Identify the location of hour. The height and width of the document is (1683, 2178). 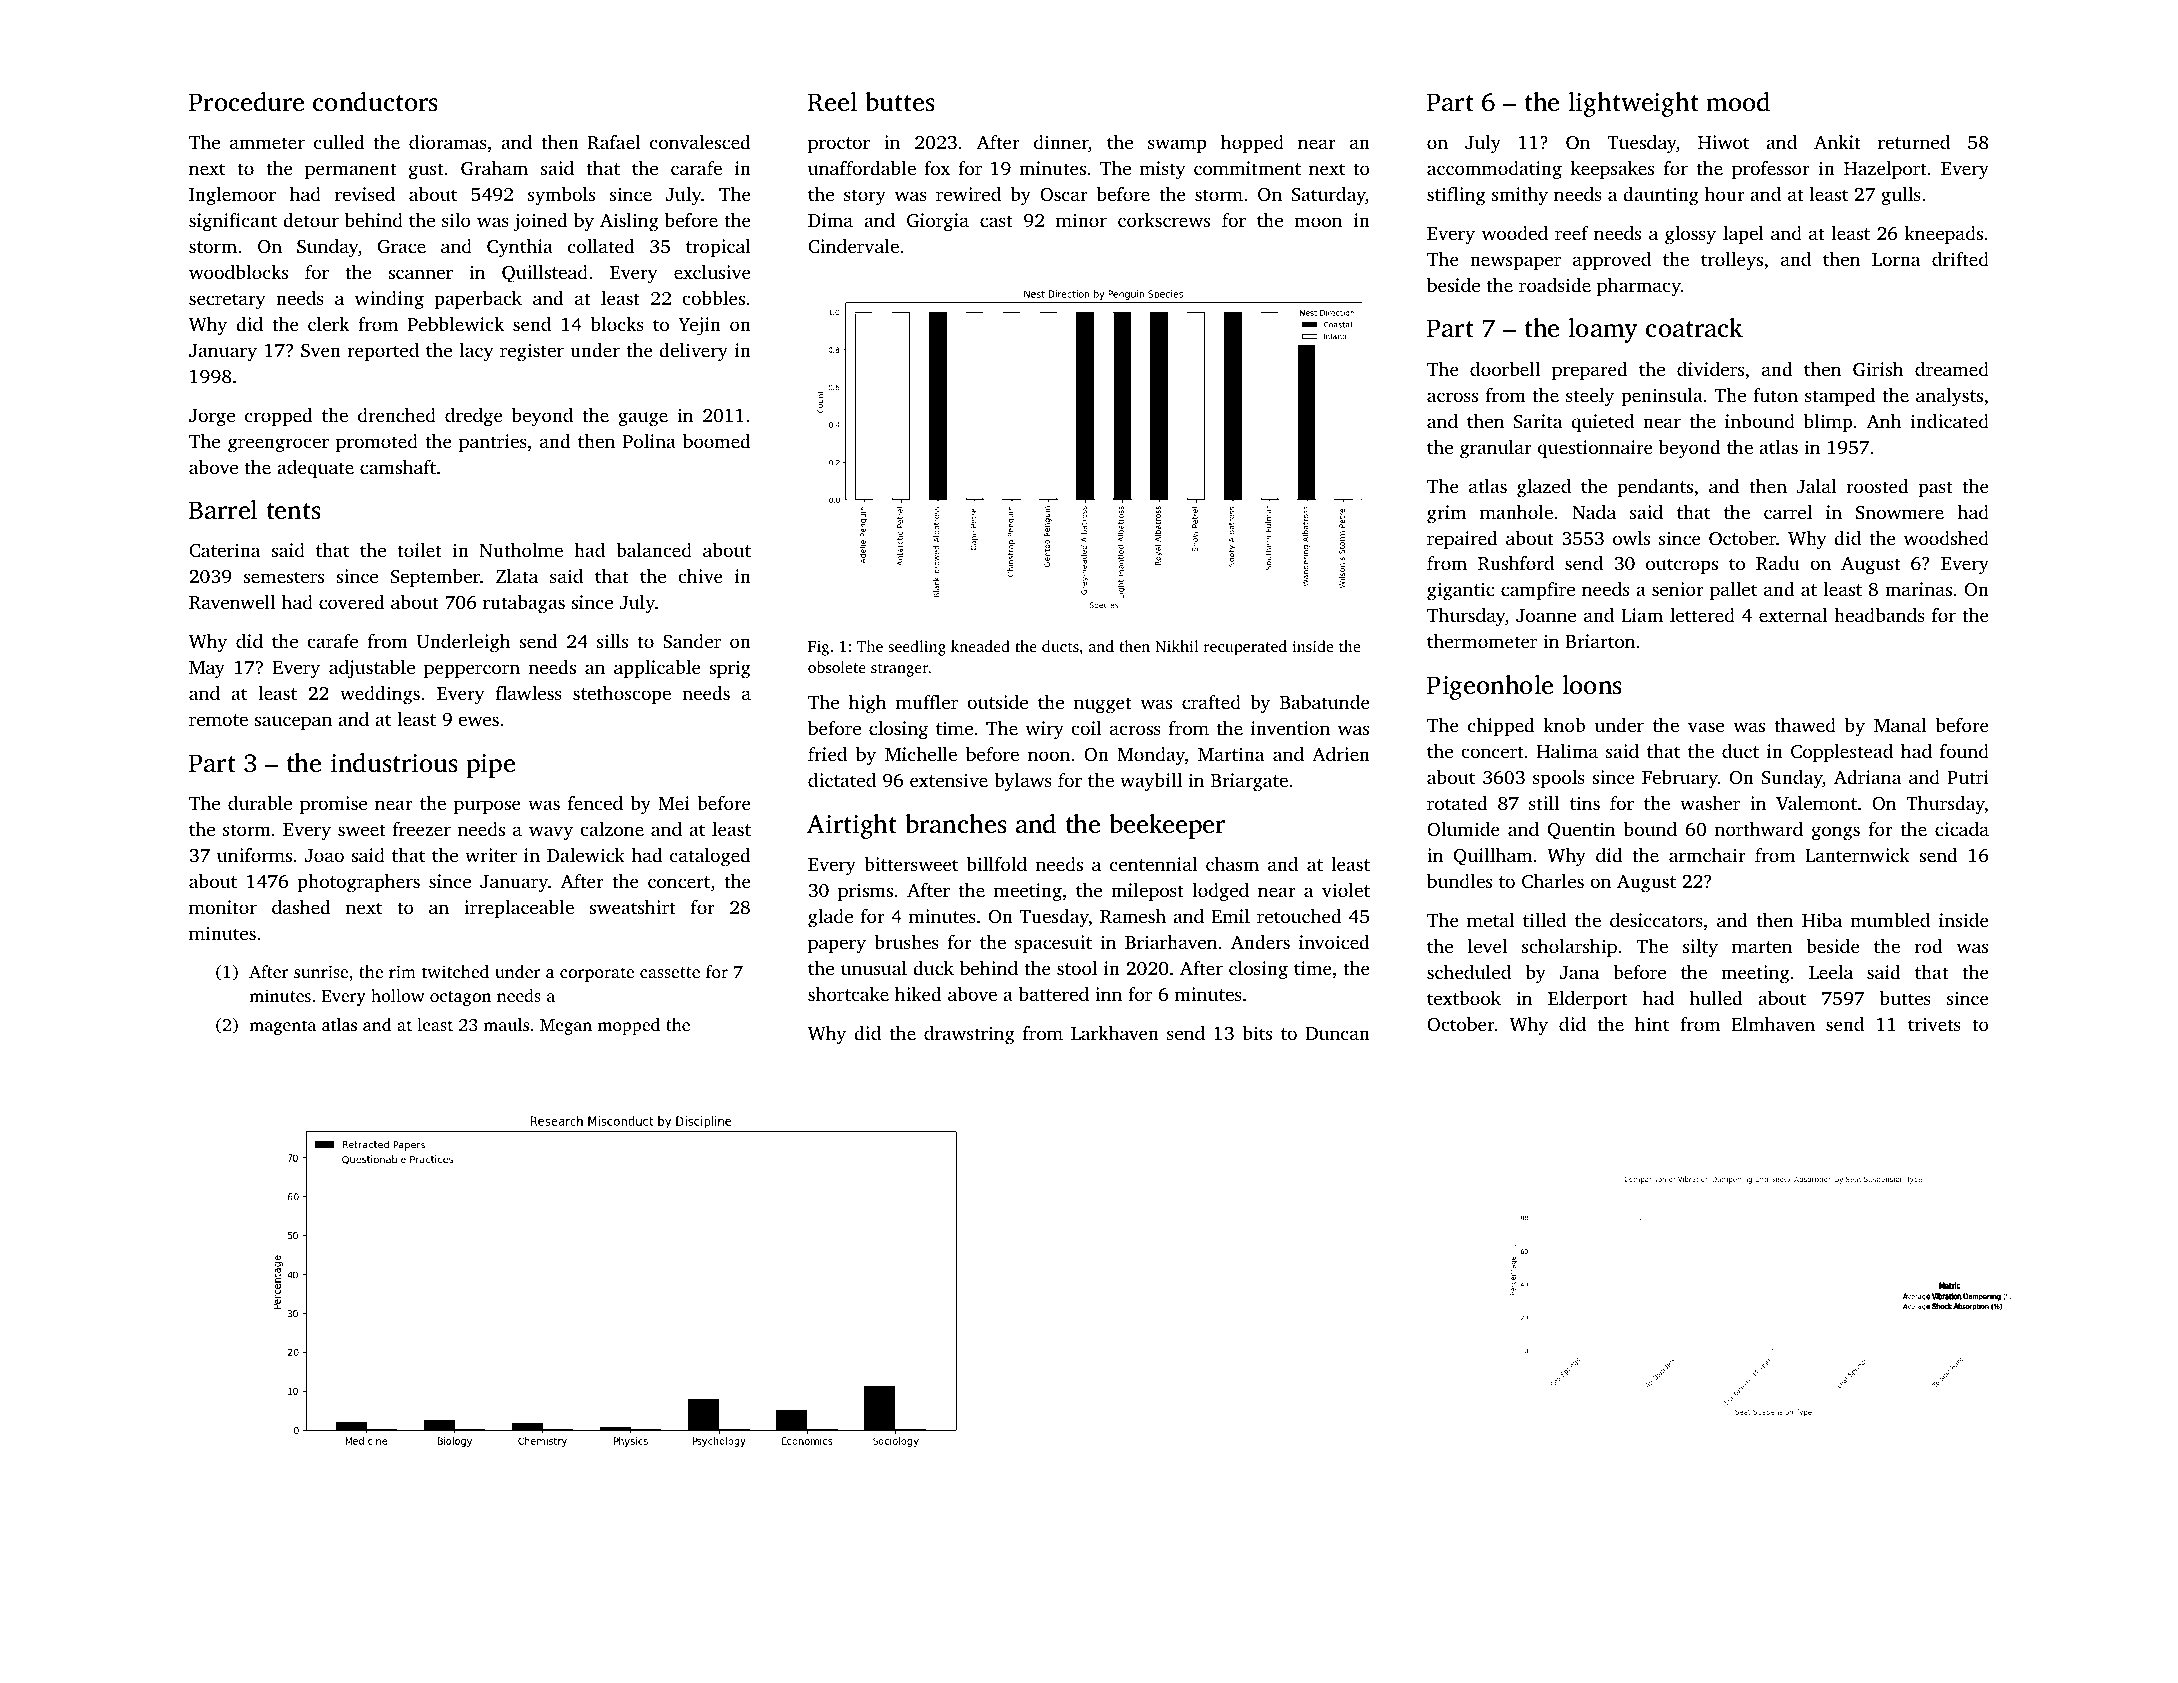
(1725, 194).
